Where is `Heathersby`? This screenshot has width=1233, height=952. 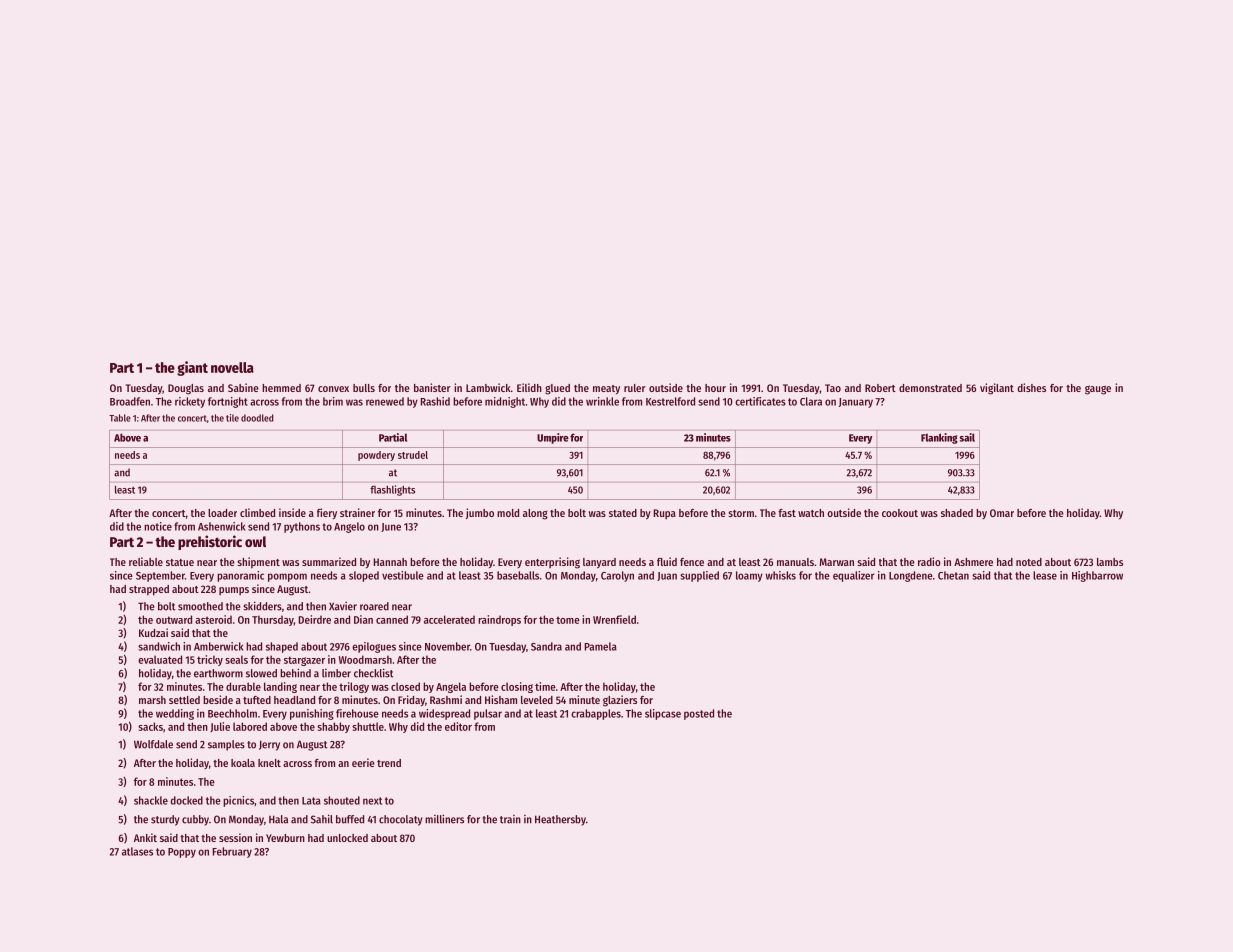 Heathersby is located at coordinates (560, 820).
